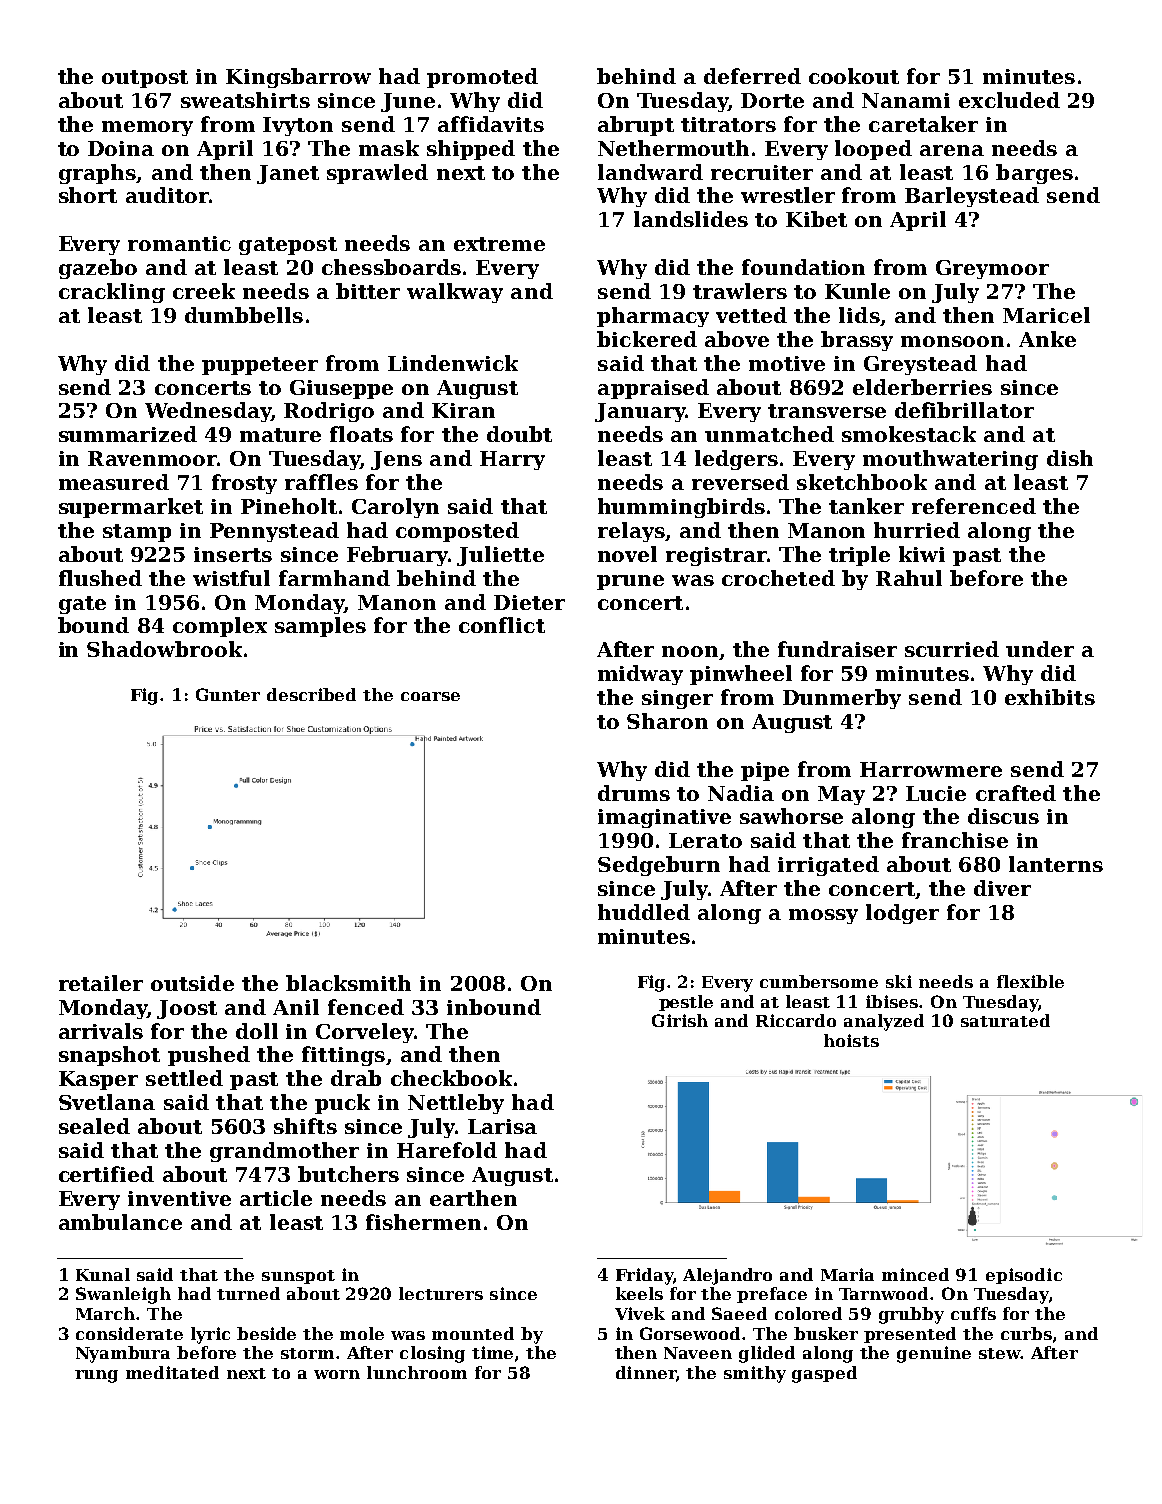 The width and height of the screenshot is (1162, 1504). I want to click on retailer, so click(101, 983).
